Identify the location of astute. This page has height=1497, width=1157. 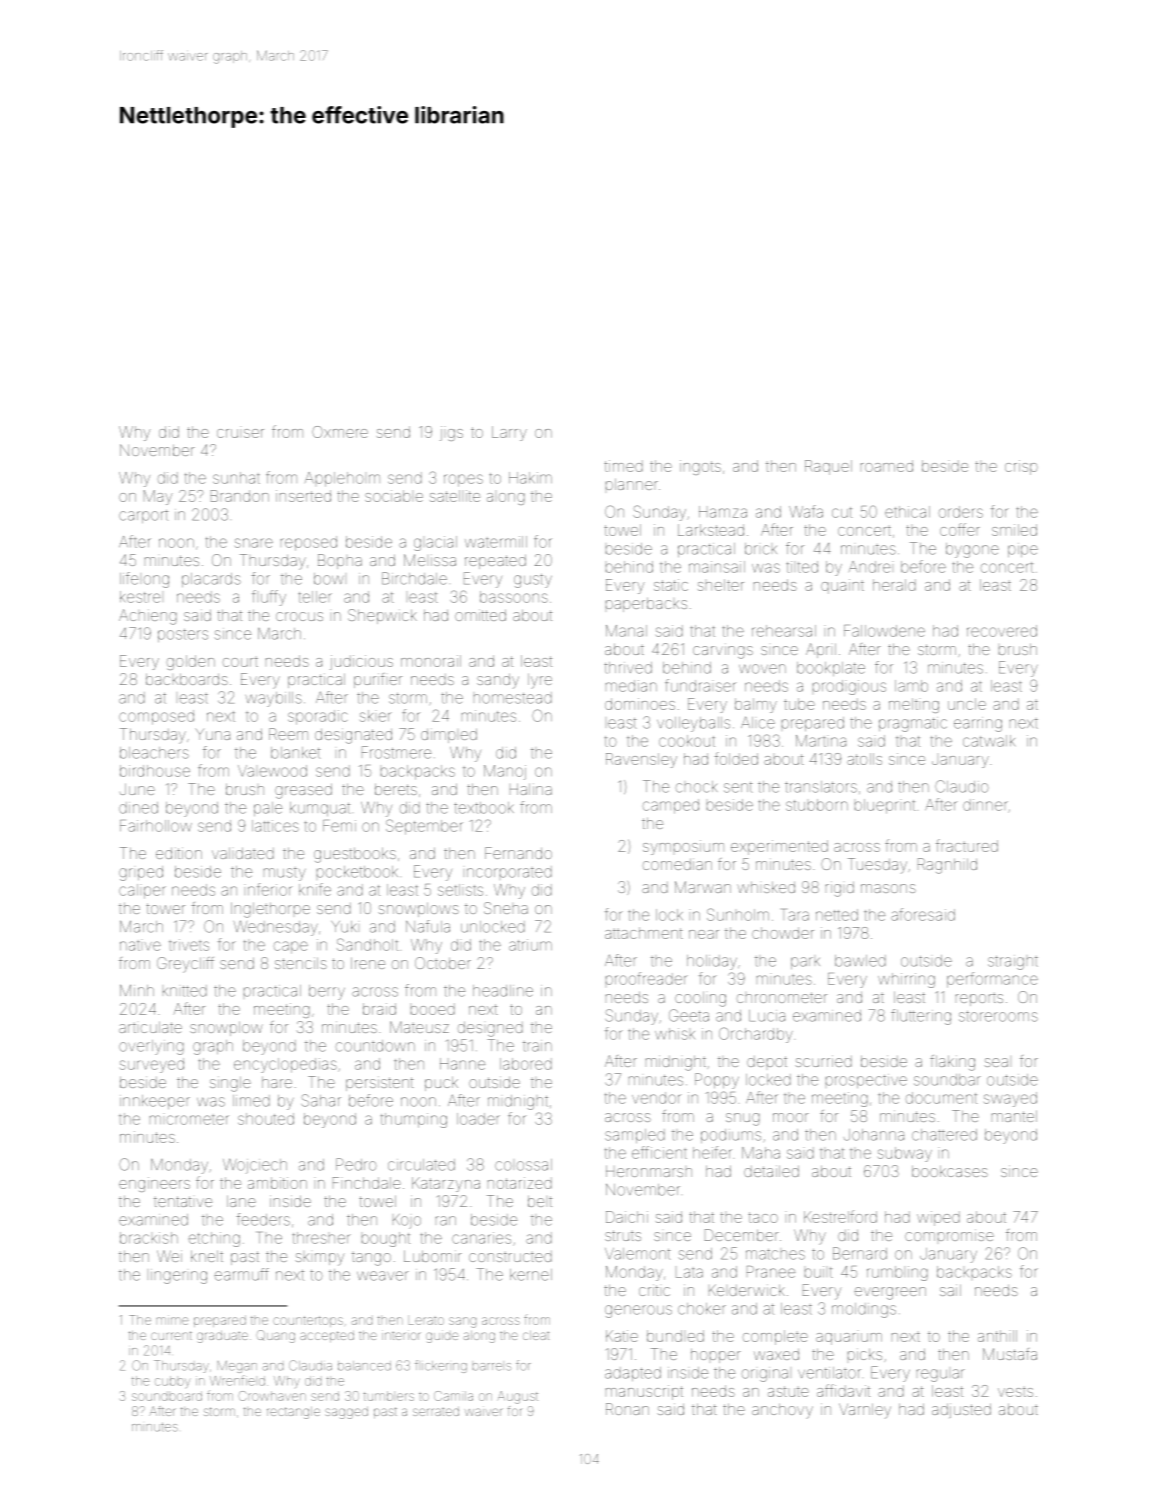
(788, 1391).
